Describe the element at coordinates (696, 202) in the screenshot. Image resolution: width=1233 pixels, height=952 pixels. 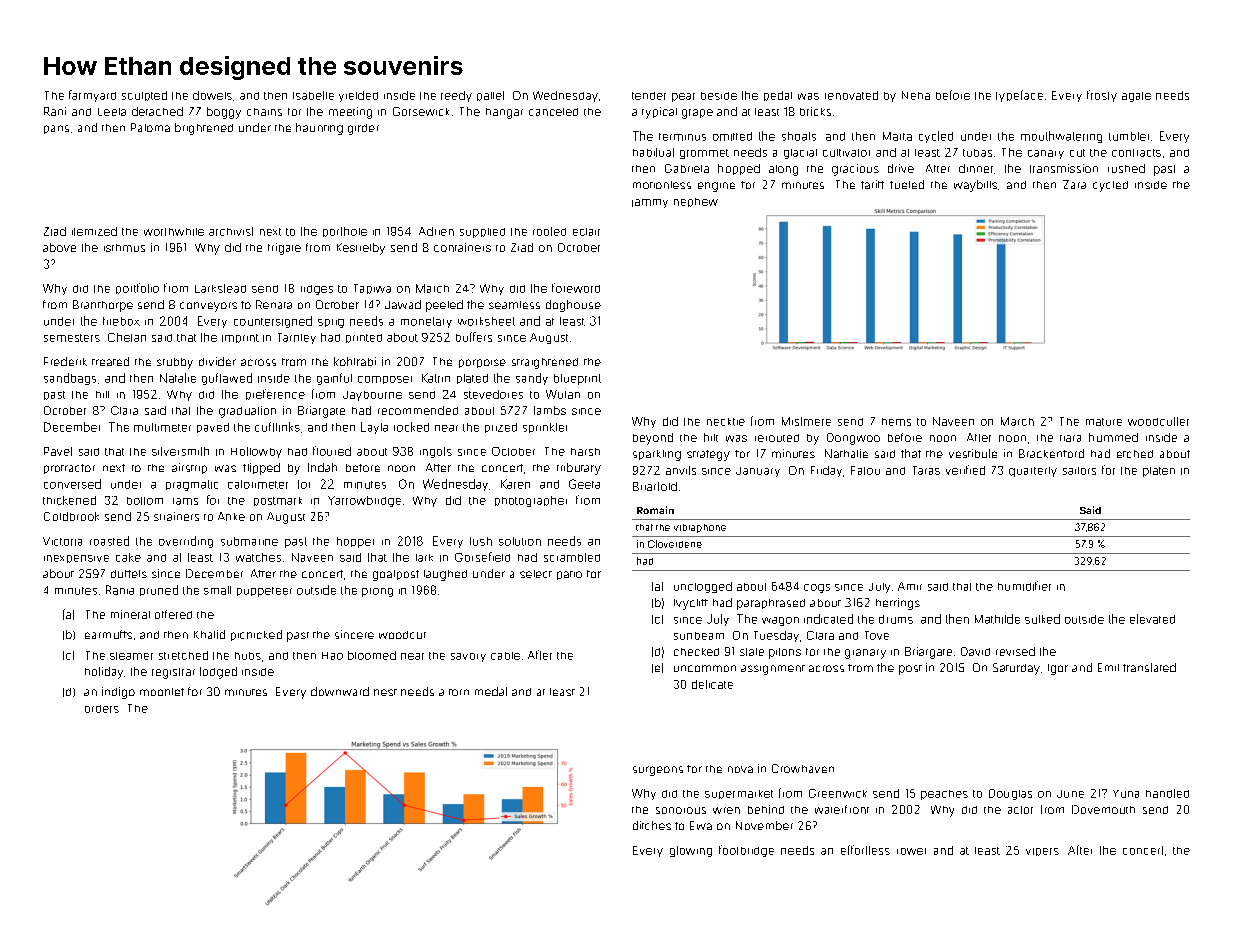
I see `nephew` at that location.
